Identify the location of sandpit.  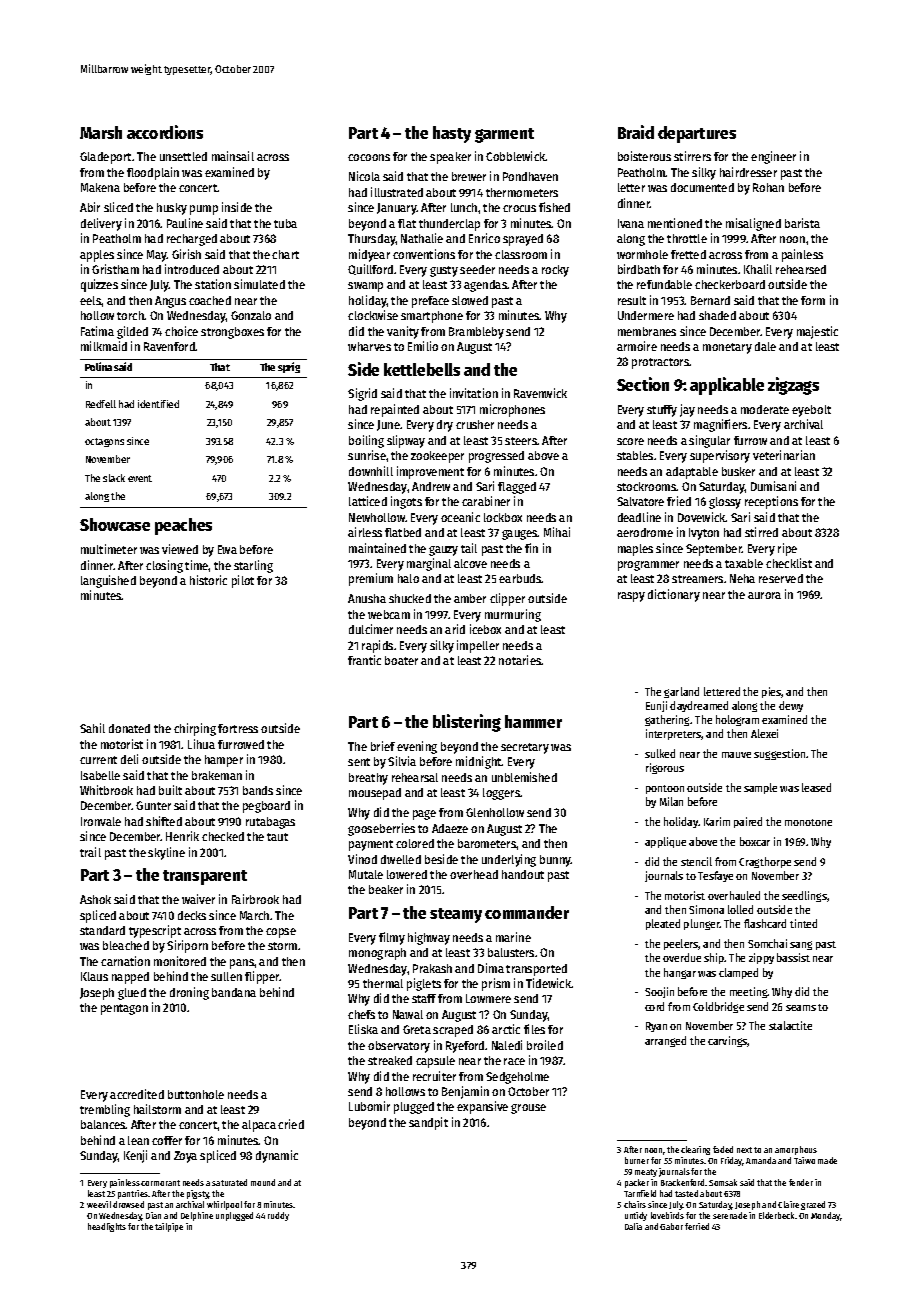
(428, 1123).
